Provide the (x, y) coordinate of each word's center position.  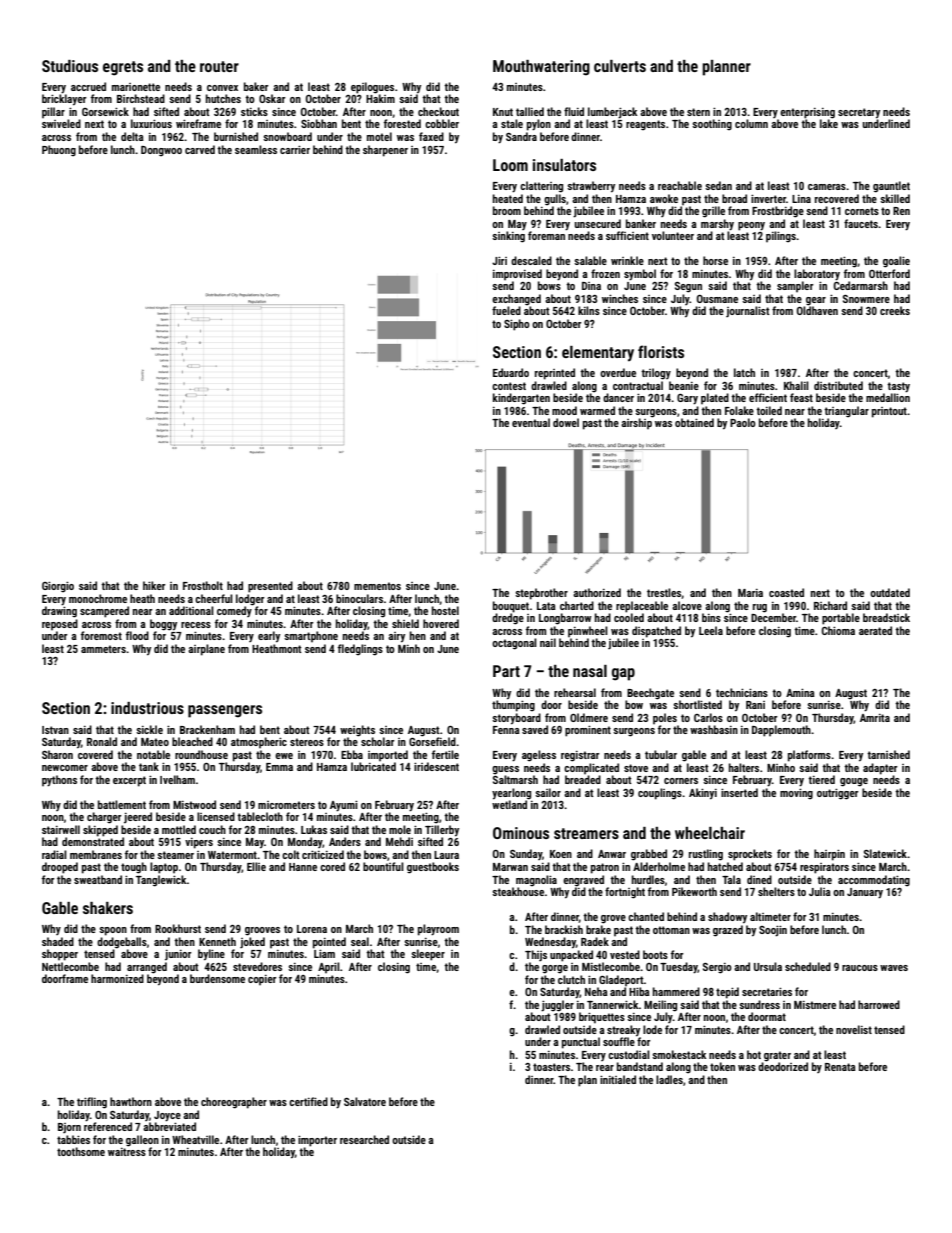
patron (605, 868)
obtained (694, 422)
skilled (895, 198)
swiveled (61, 123)
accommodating (874, 881)
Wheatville (195, 1139)
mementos (377, 586)
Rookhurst (178, 928)
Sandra (521, 136)
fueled (506, 310)
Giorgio (58, 587)
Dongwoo (161, 151)
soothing (712, 125)
